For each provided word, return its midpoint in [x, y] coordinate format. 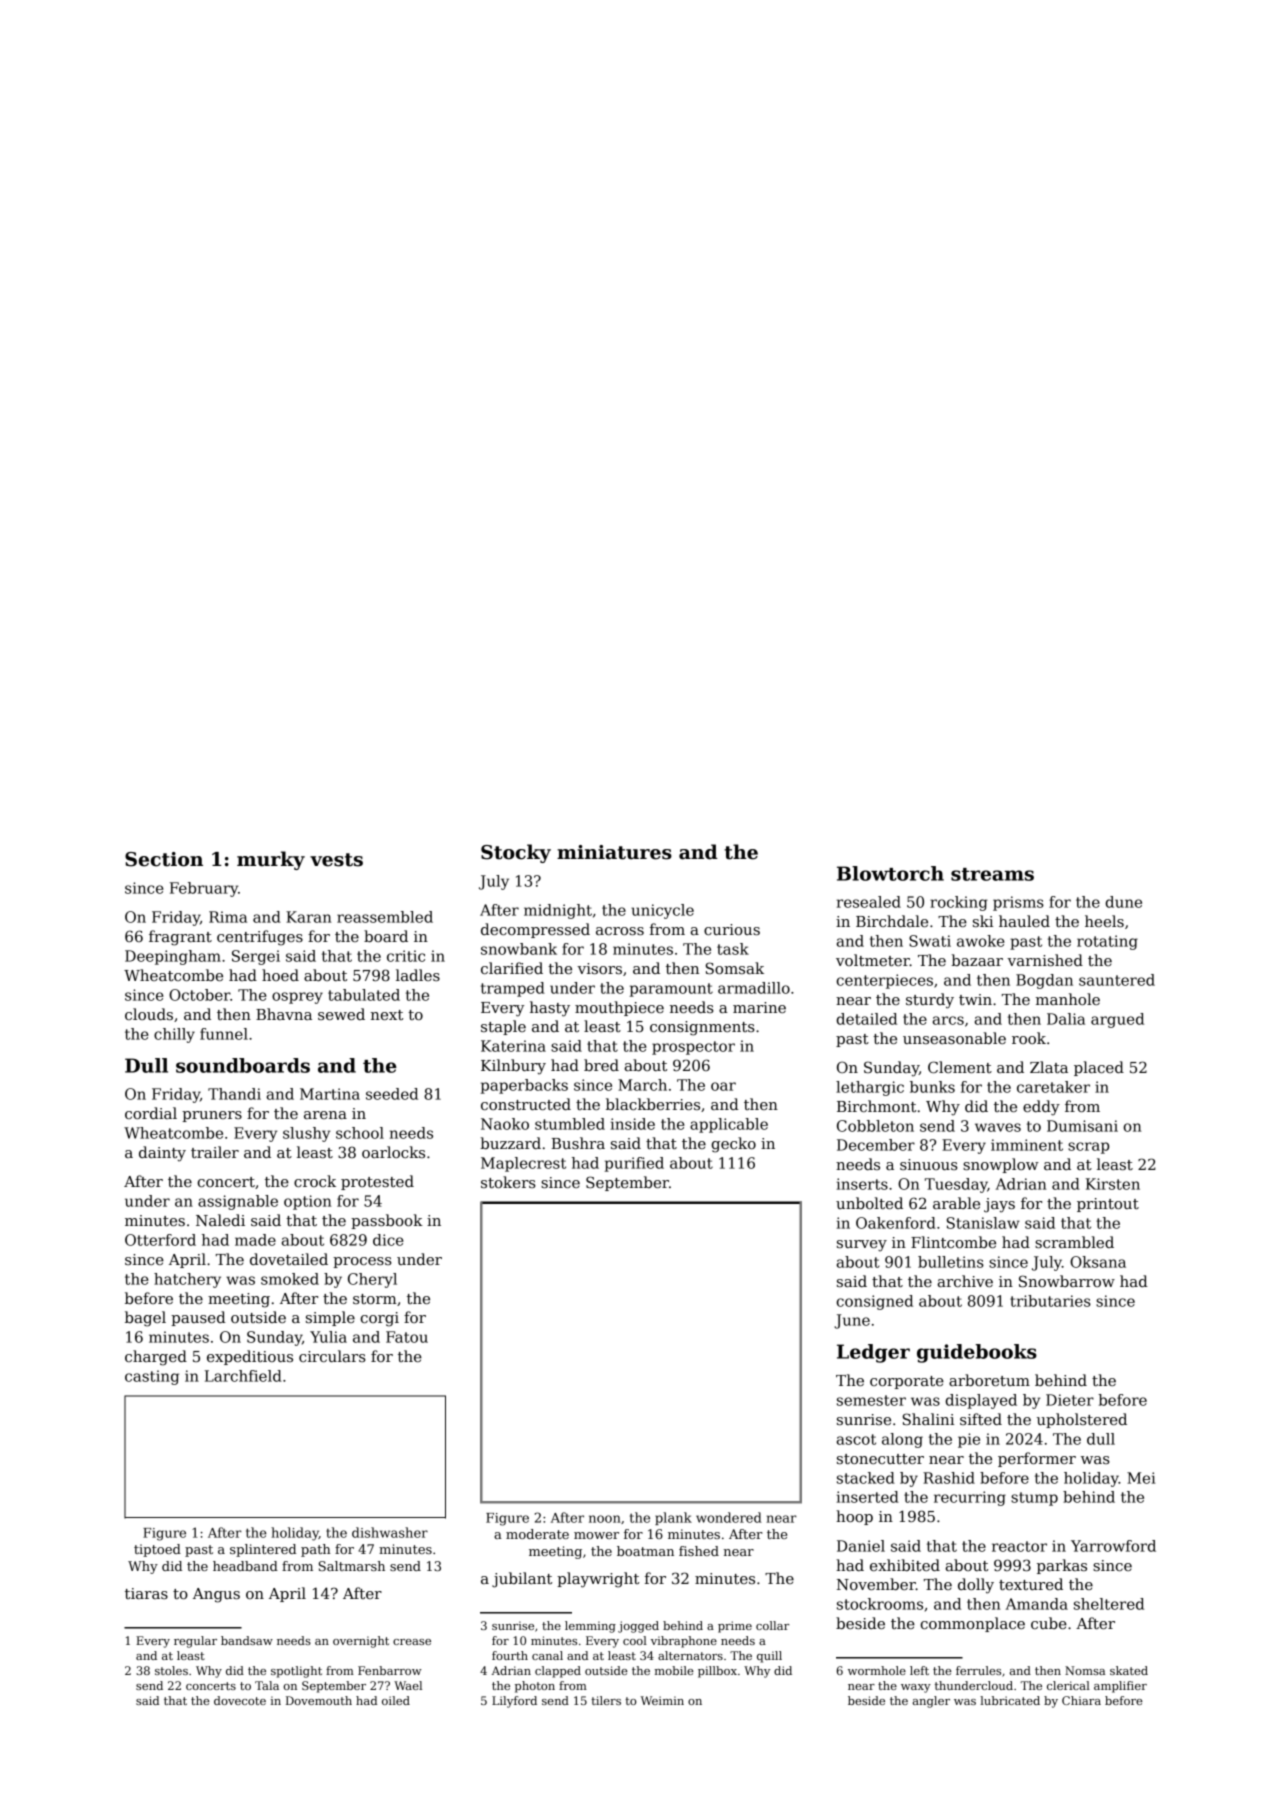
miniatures [614, 852]
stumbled [570, 1124]
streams [992, 874]
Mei [1141, 1478]
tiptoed [157, 1550]
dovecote [240, 1700]
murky [271, 860]
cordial [151, 1113]
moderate [537, 1534]
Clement [960, 1067]
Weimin [662, 1700]
